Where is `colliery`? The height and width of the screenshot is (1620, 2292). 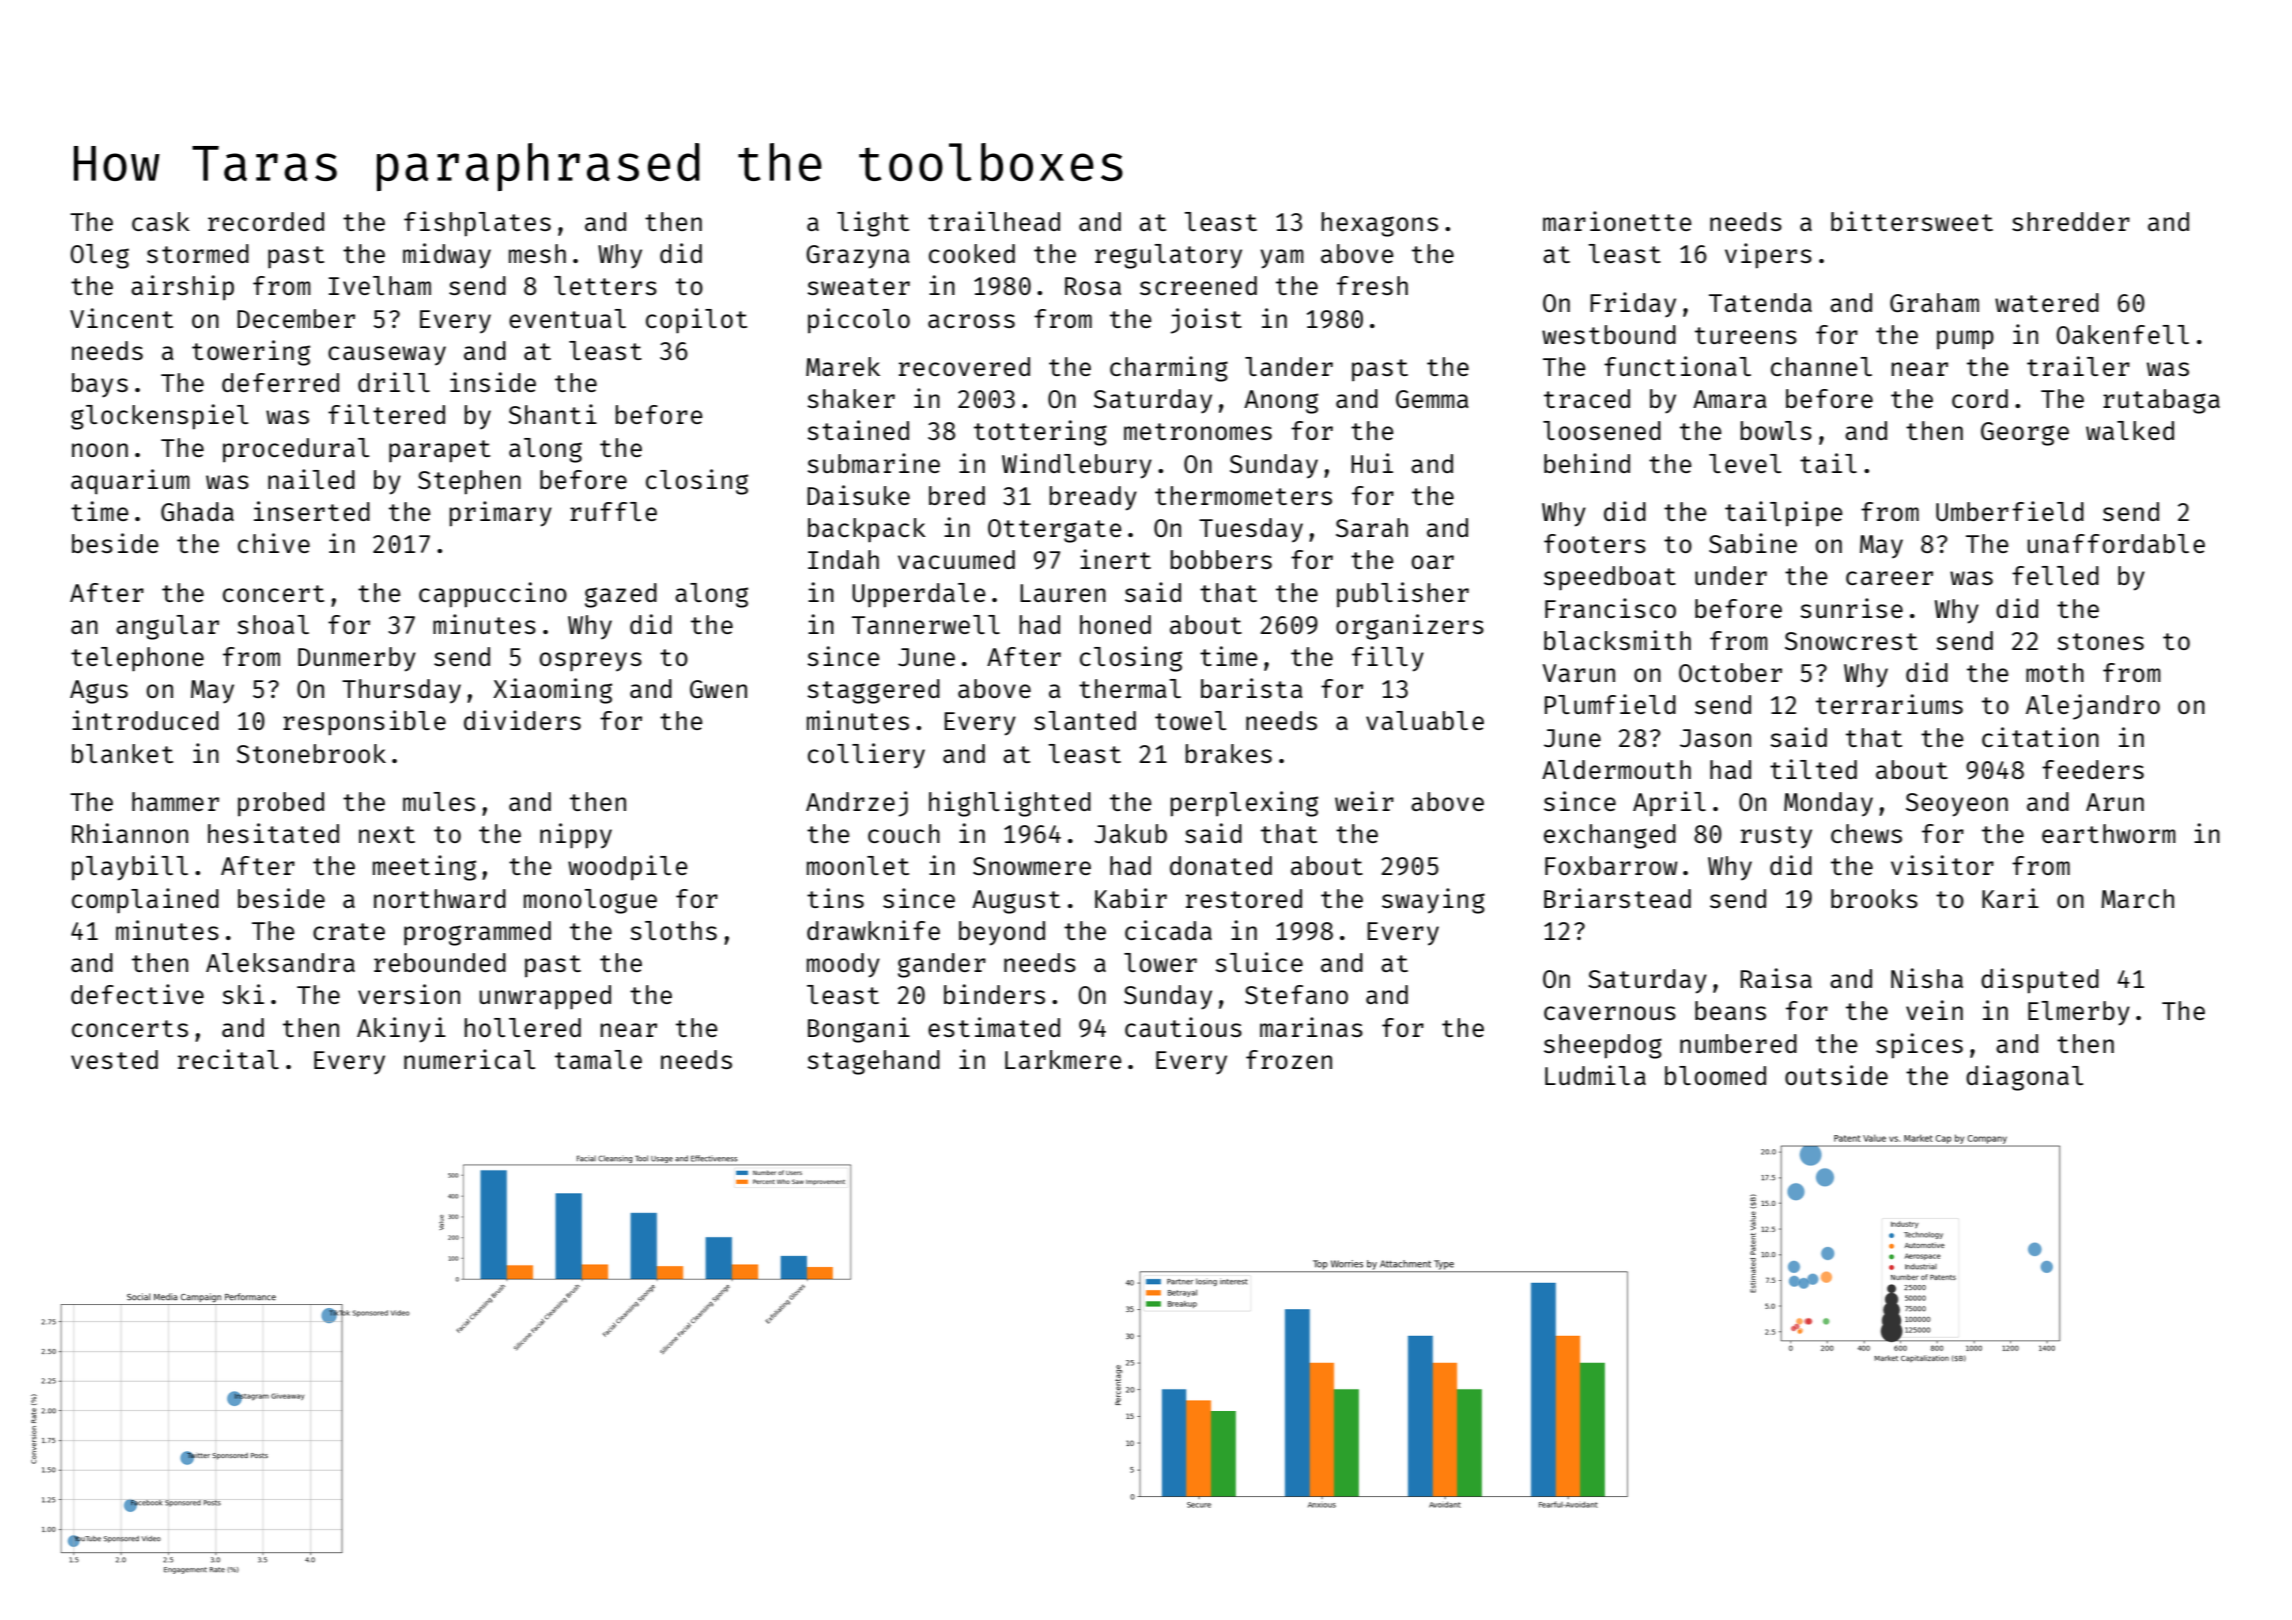
colliery is located at coordinates (866, 756).
